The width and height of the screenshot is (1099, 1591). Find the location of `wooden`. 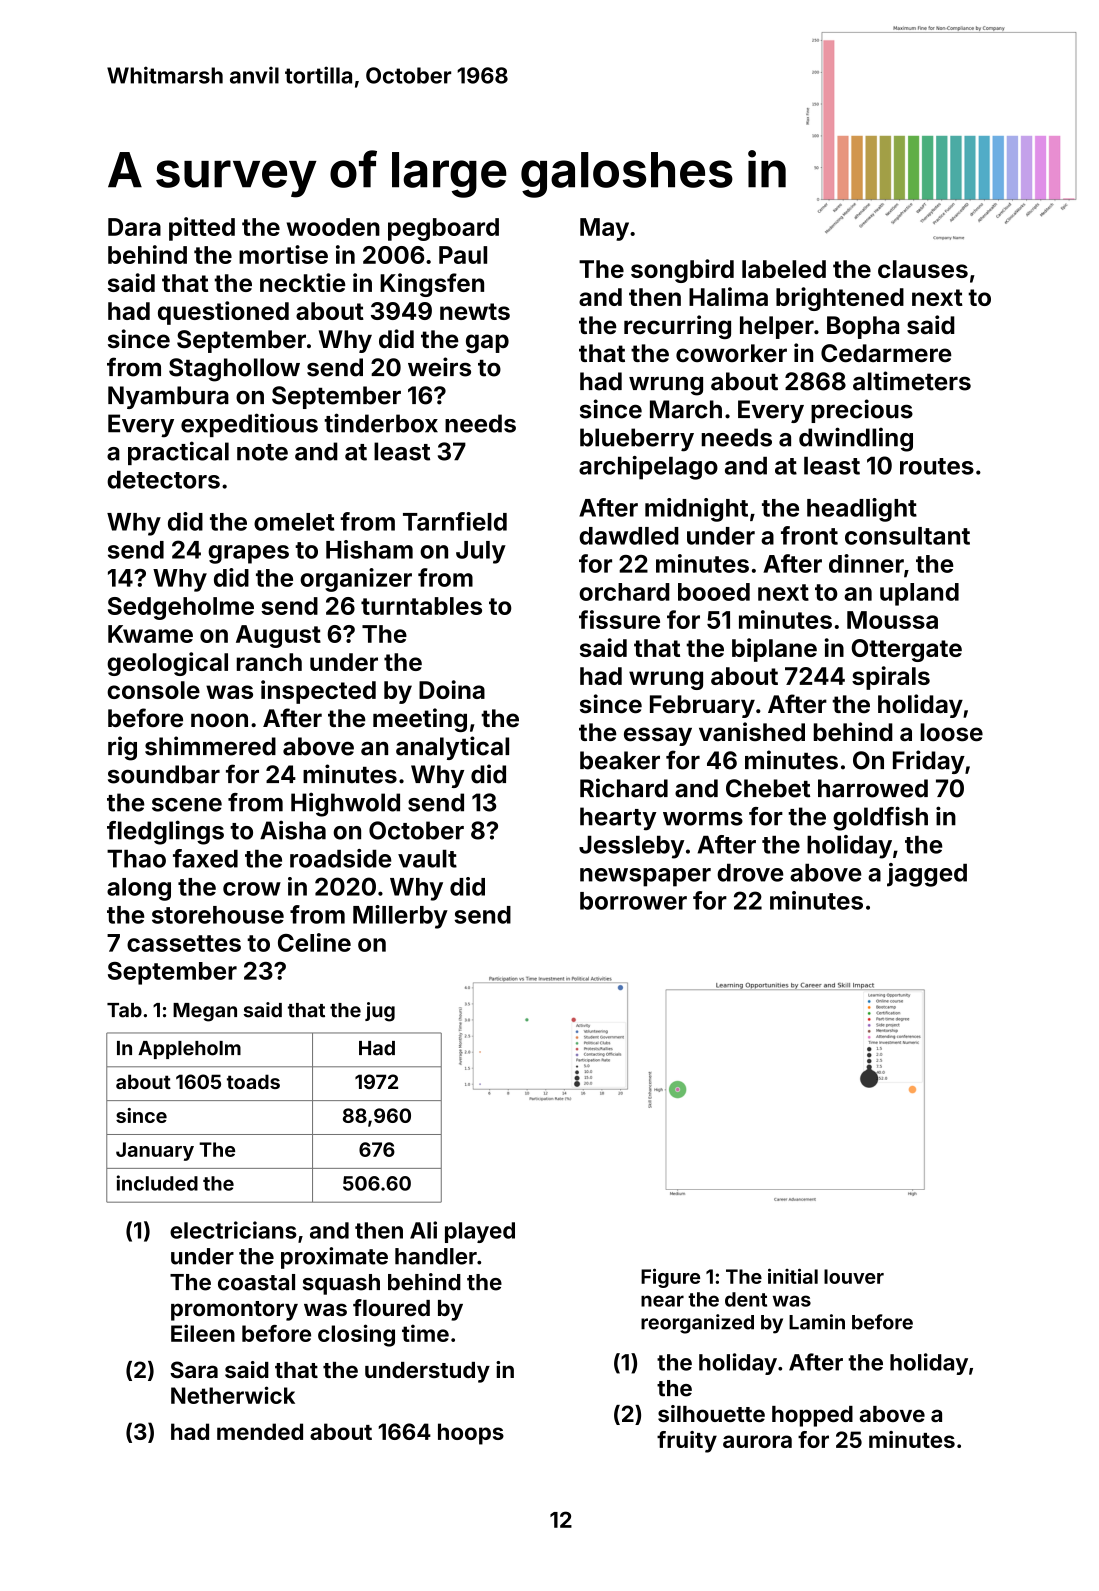

wooden is located at coordinates (333, 227).
